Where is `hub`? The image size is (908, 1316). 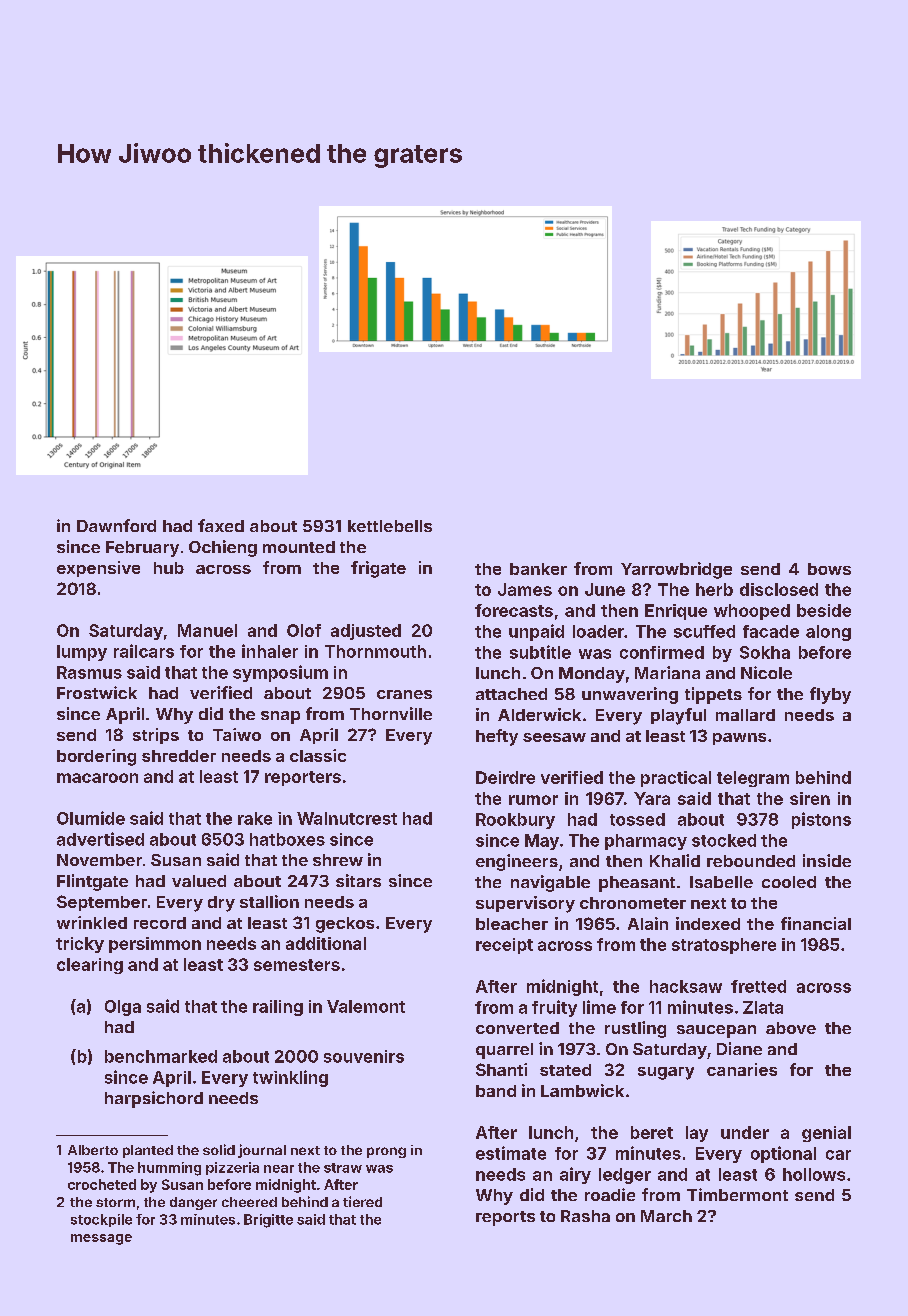
hub is located at coordinates (169, 568).
